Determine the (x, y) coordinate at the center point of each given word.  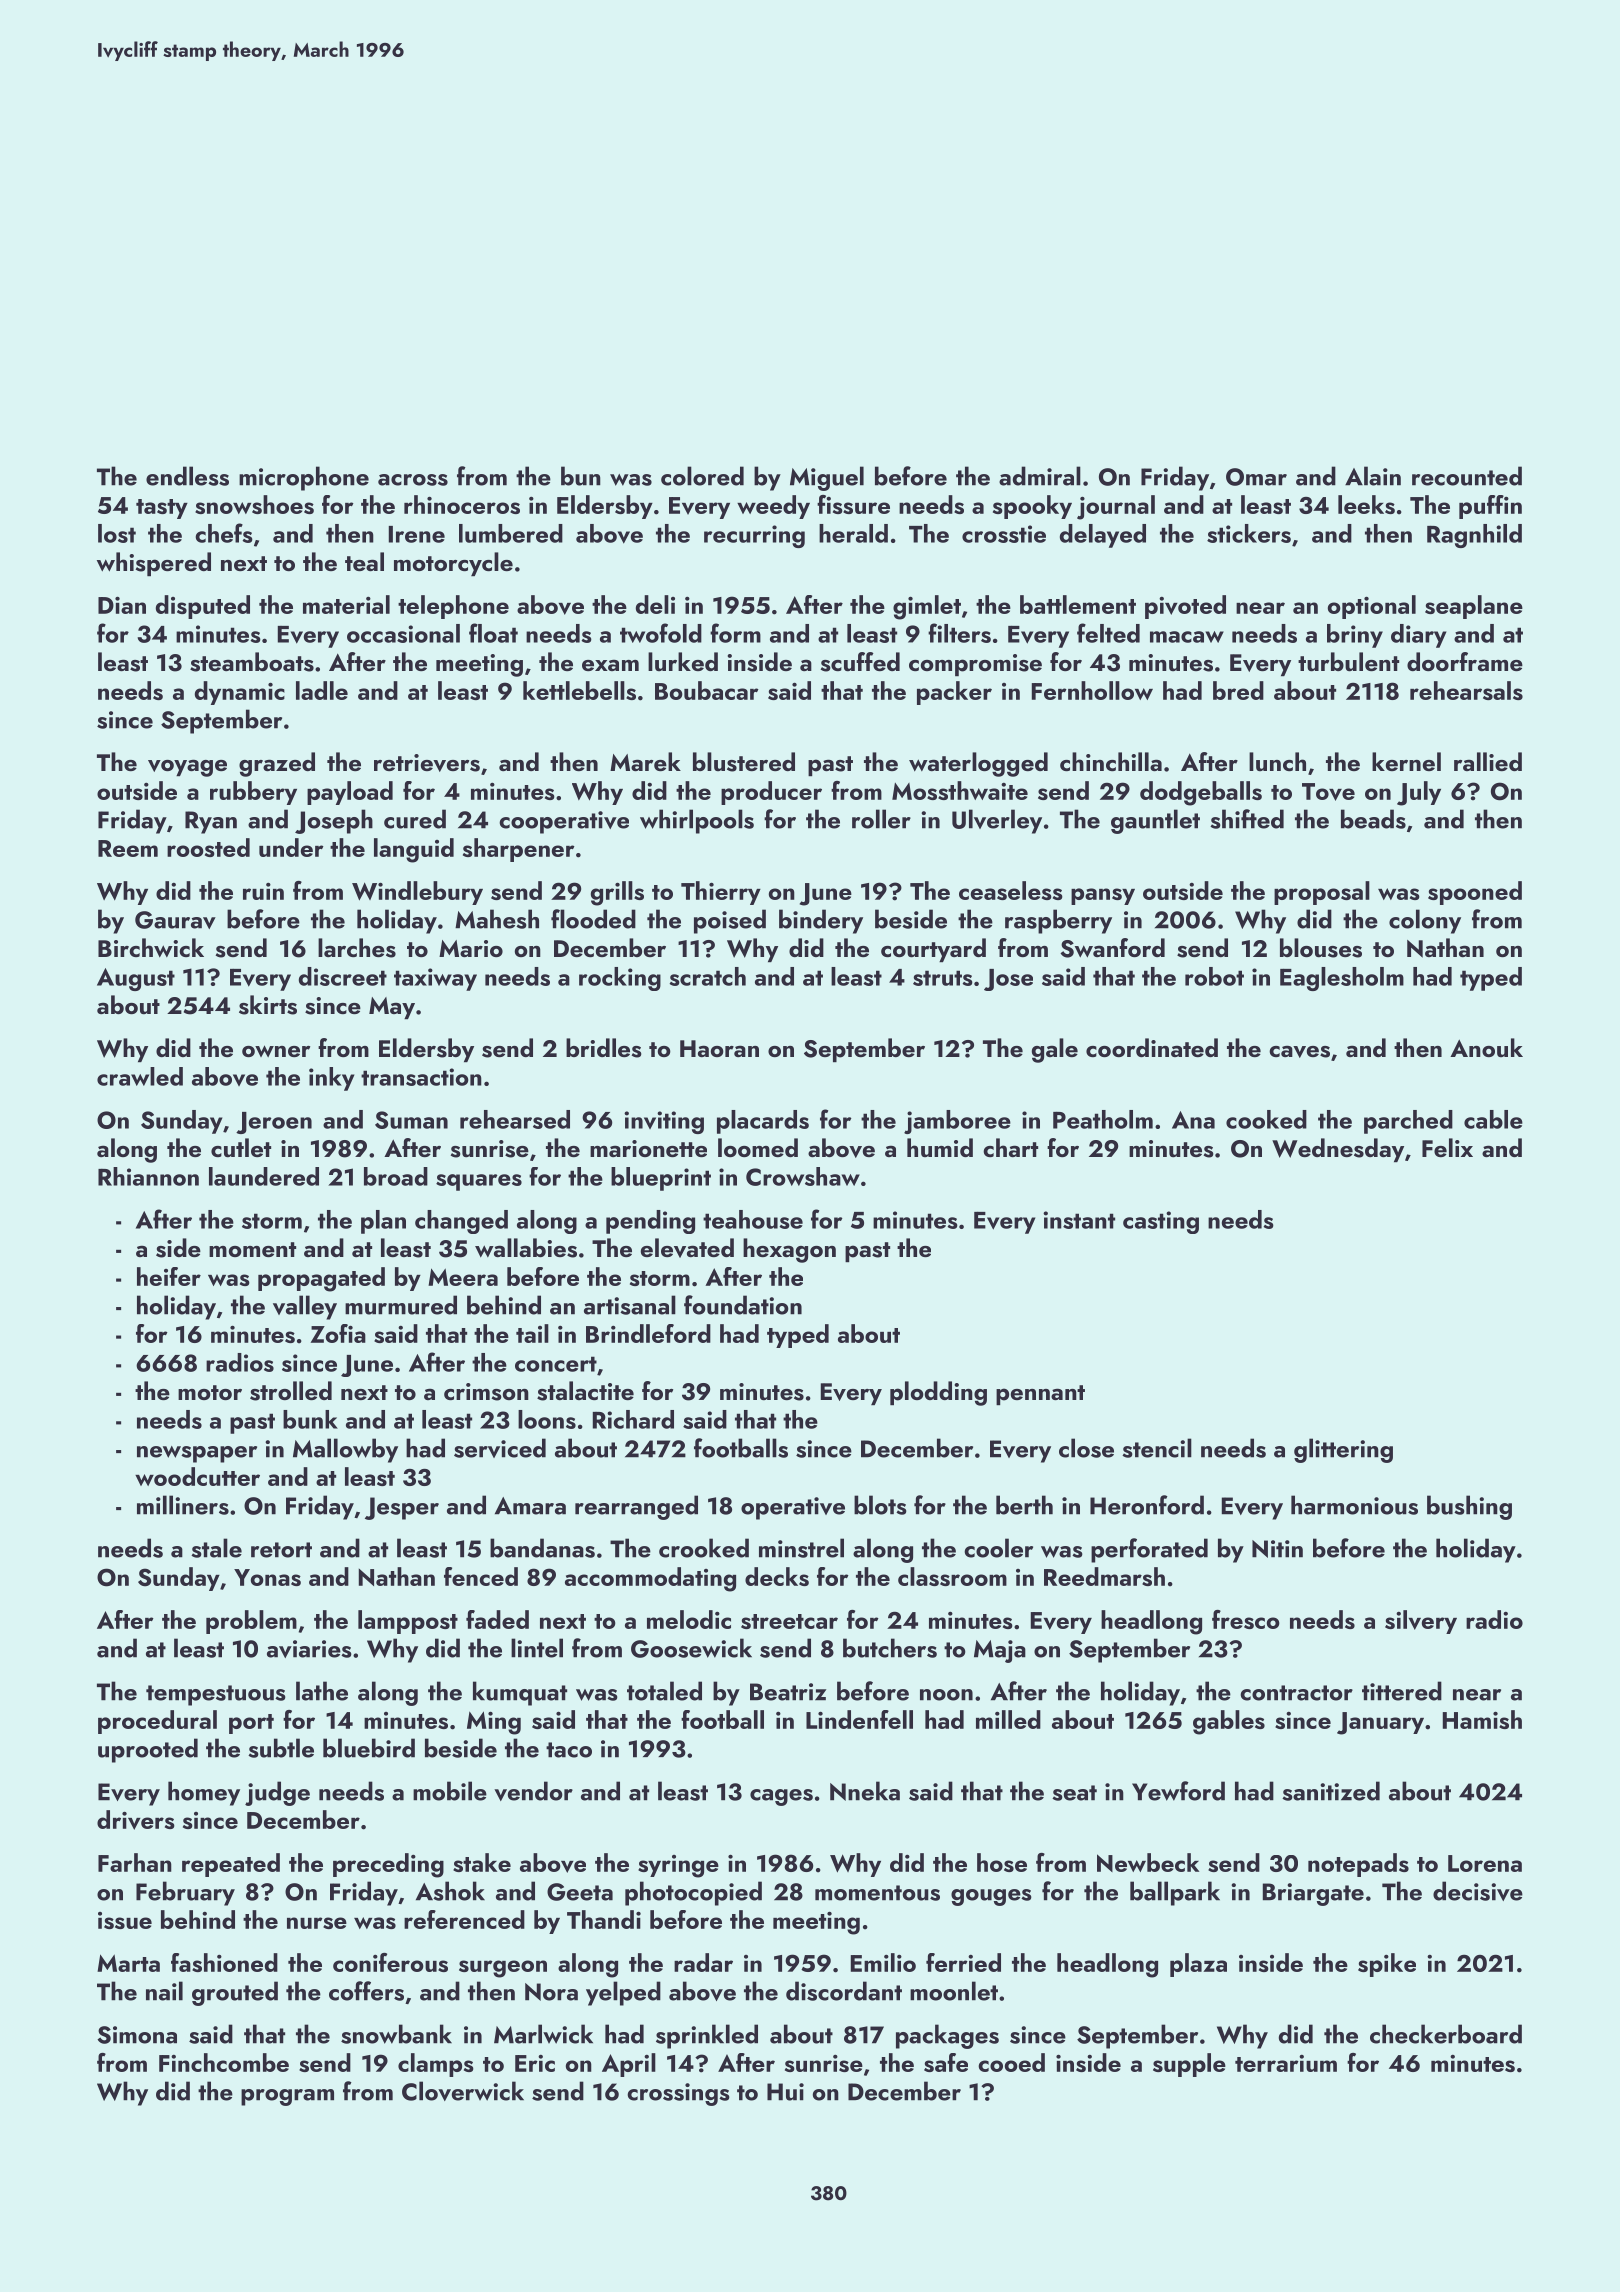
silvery (1421, 1622)
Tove (1328, 792)
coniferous (390, 1962)
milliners (183, 1505)
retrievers (427, 763)
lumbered (511, 533)
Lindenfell (859, 1719)
